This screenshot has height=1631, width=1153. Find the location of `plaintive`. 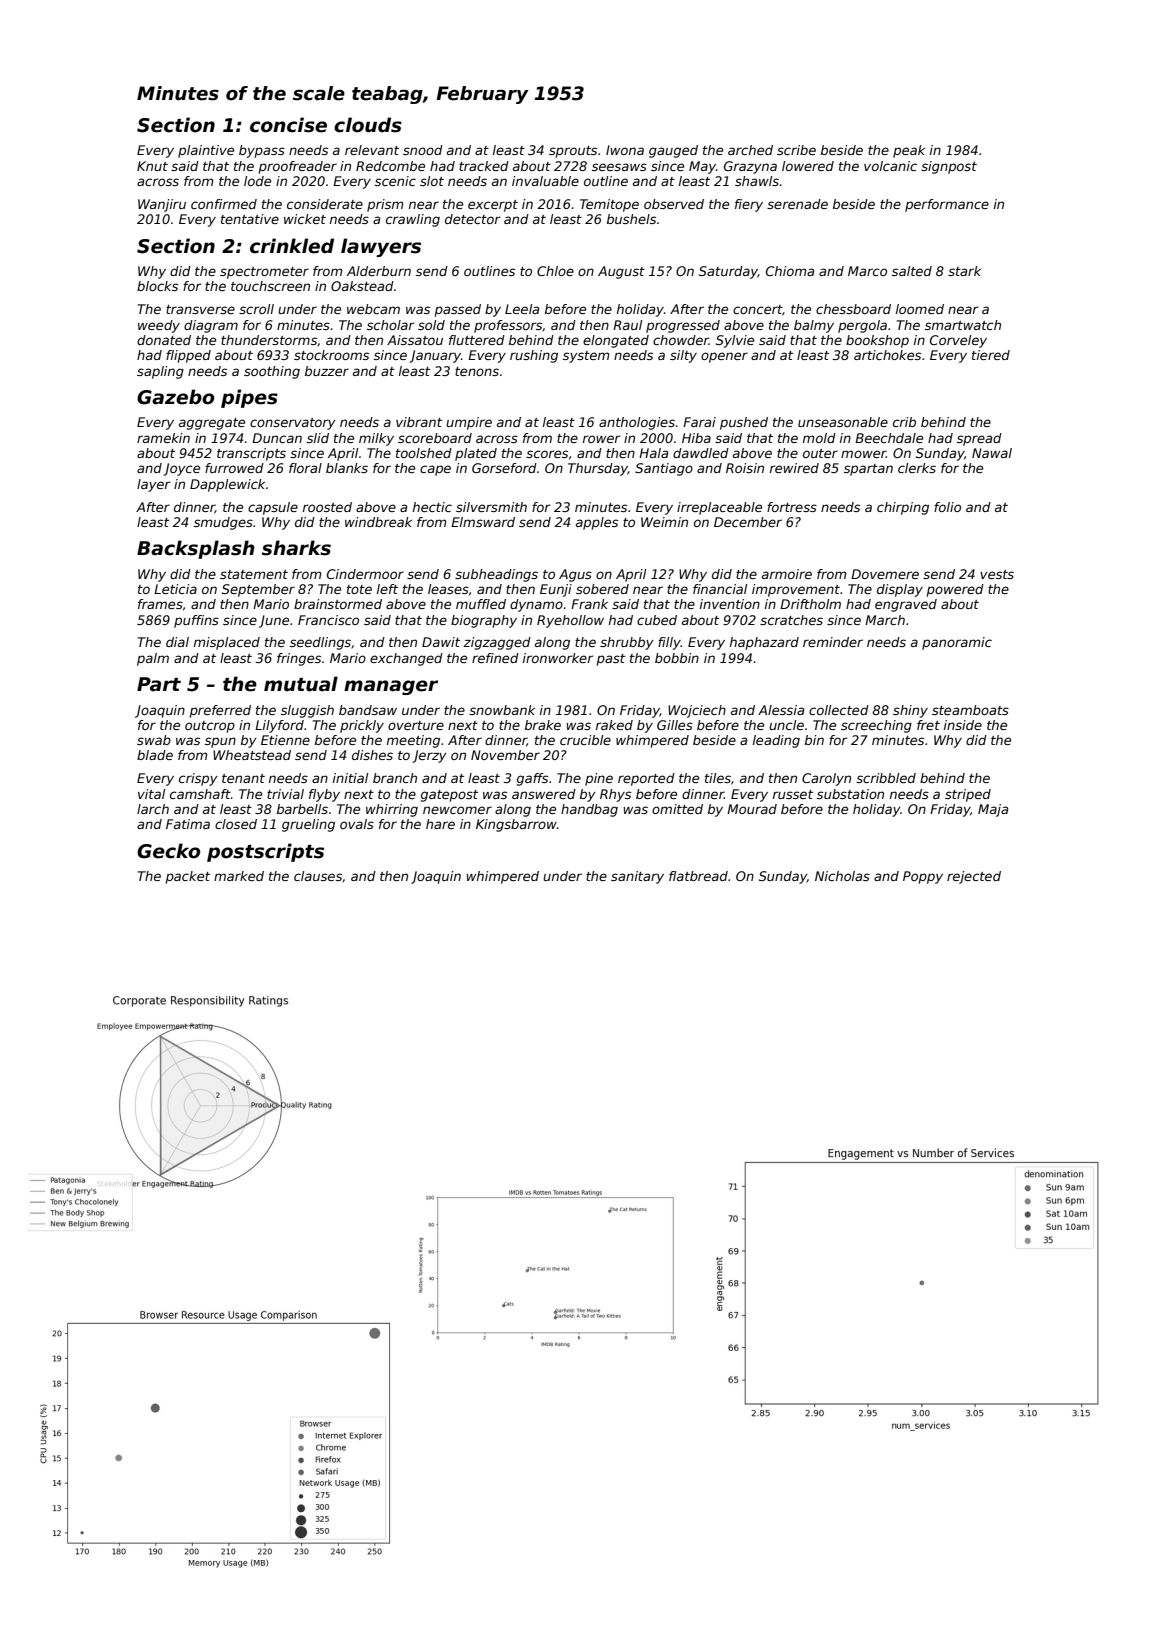

plaintive is located at coordinates (206, 151).
